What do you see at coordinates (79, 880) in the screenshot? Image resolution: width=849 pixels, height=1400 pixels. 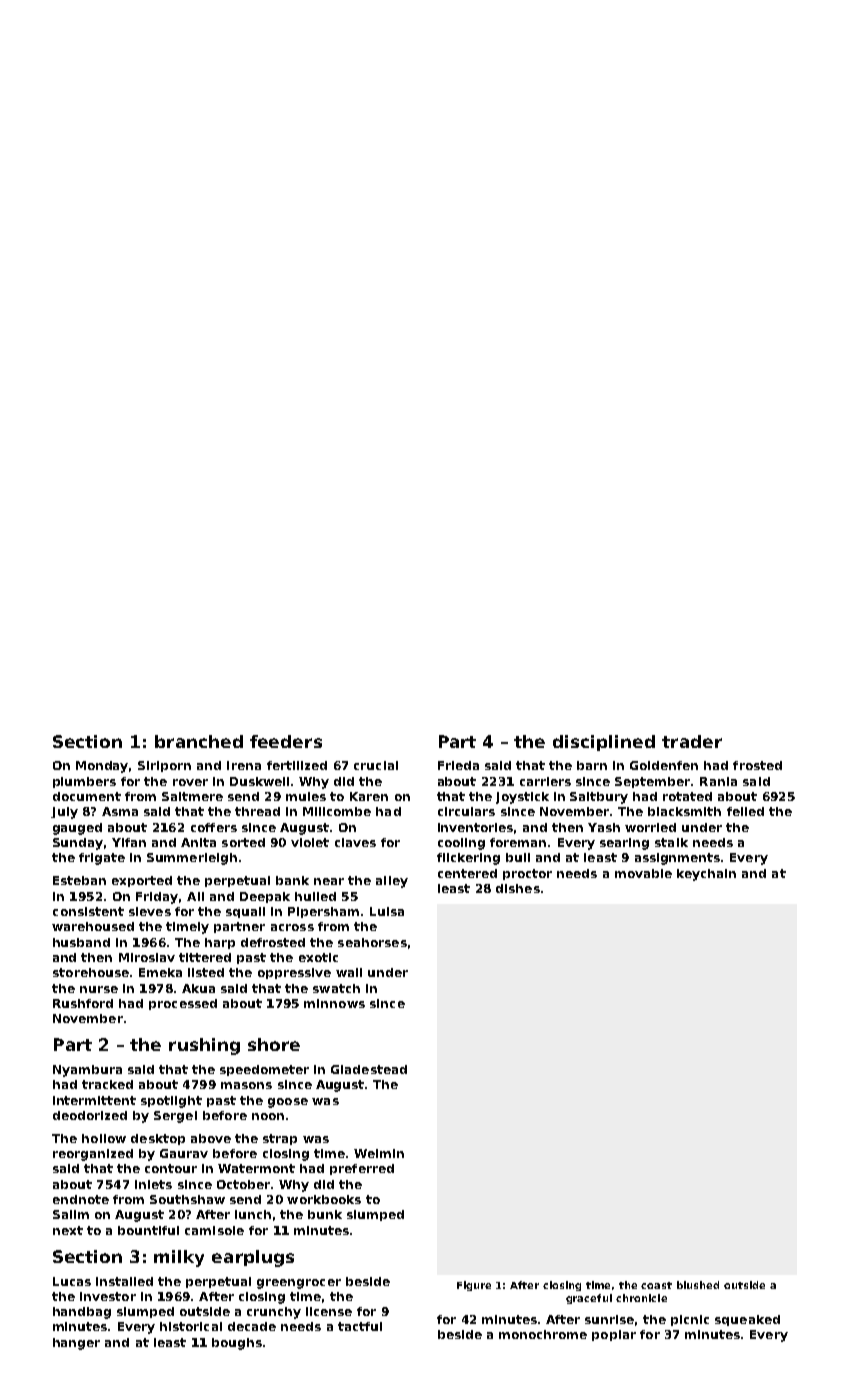 I see `Esteban` at bounding box center [79, 880].
